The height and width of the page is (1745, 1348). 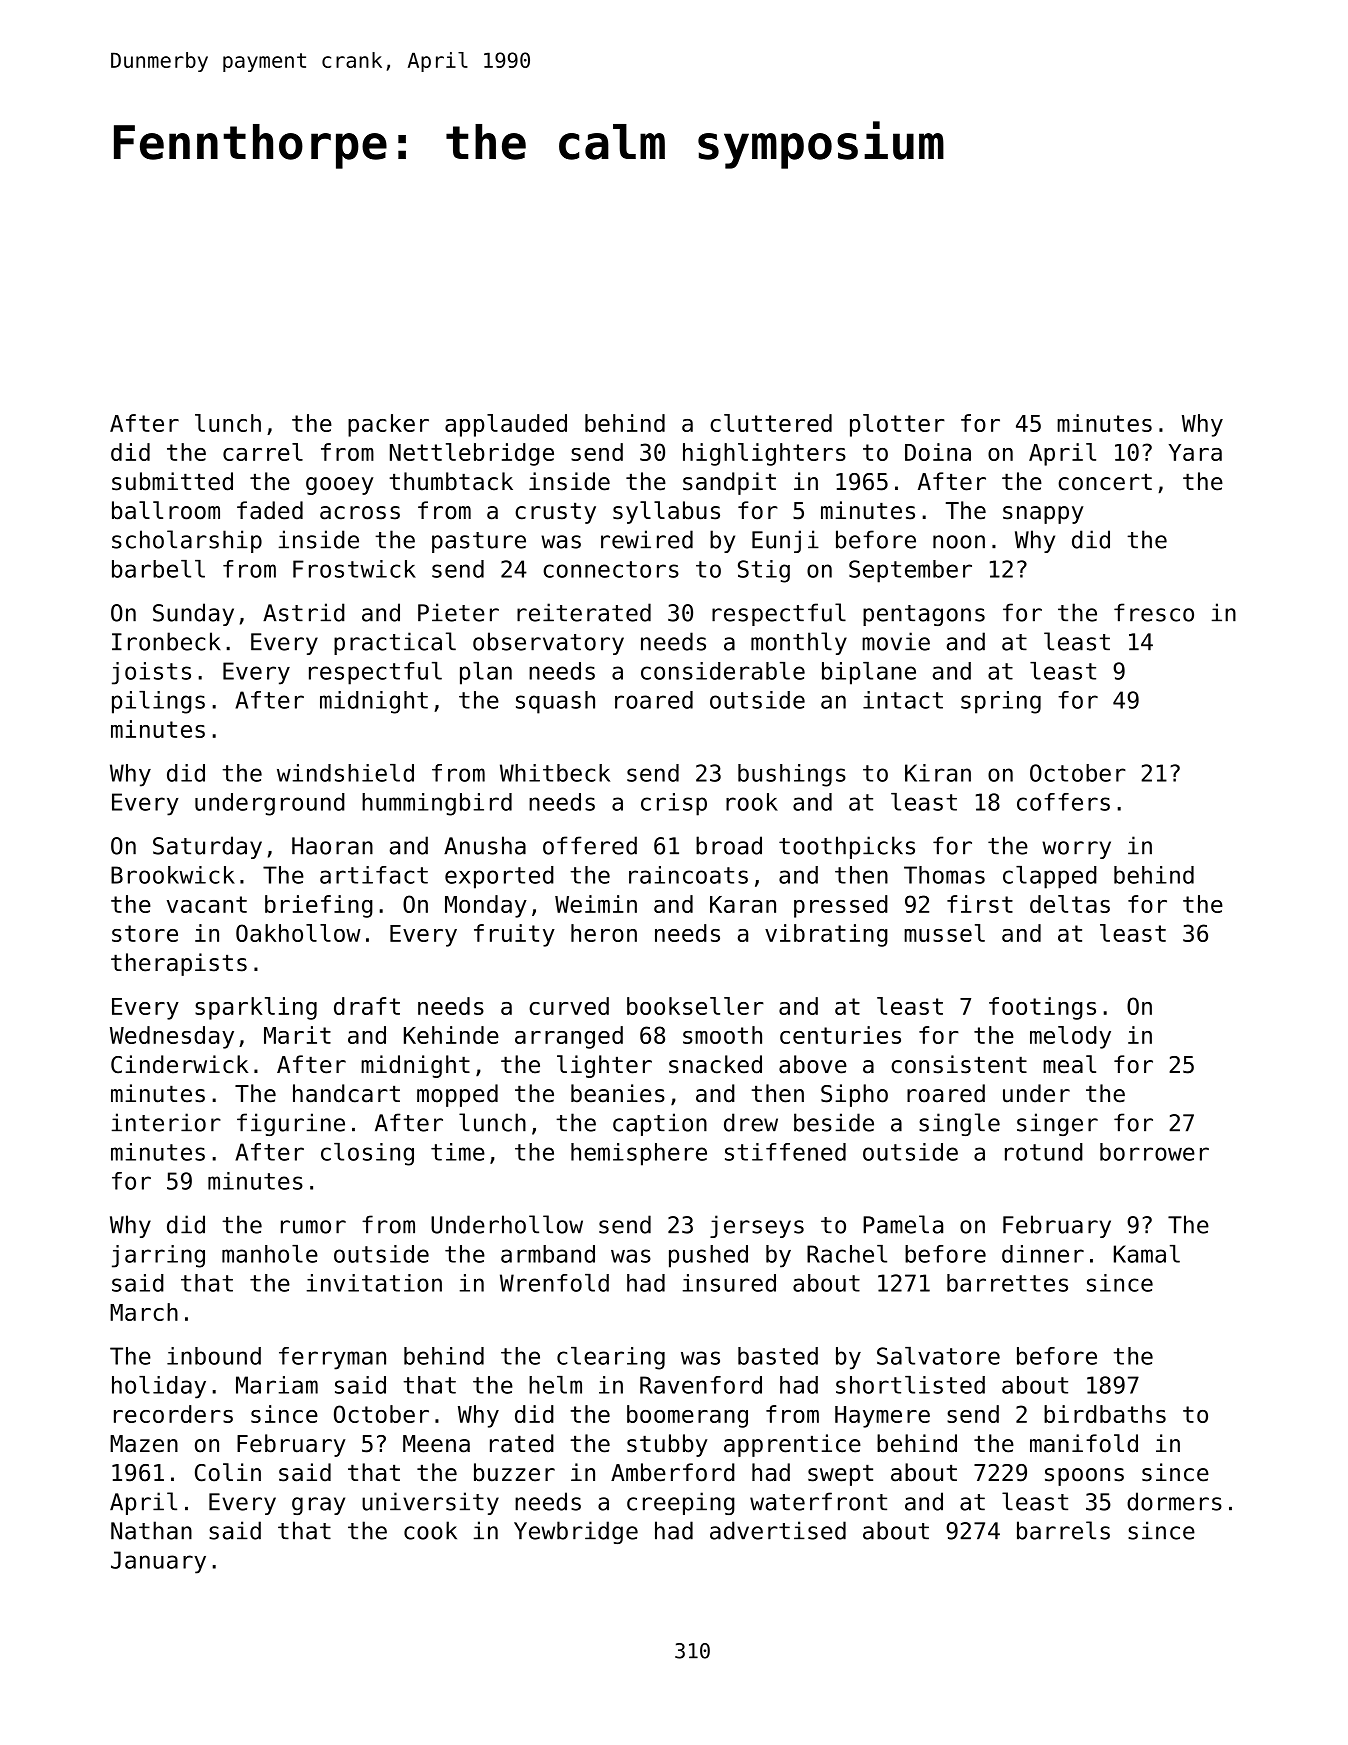 What do you see at coordinates (681, 1503) in the page?
I see `creeping` at bounding box center [681, 1503].
